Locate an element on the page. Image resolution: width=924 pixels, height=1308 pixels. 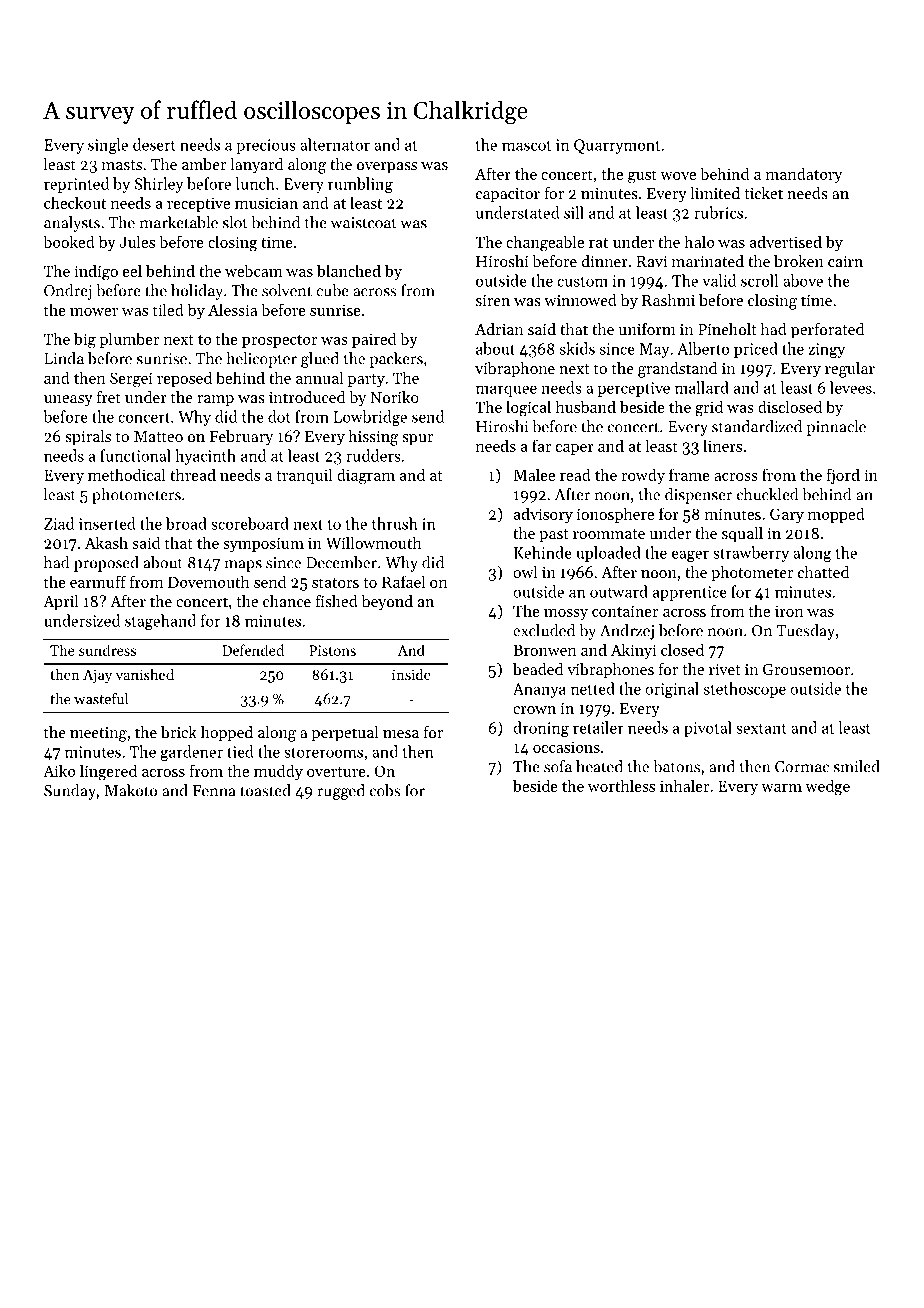
inside is located at coordinates (411, 674).
